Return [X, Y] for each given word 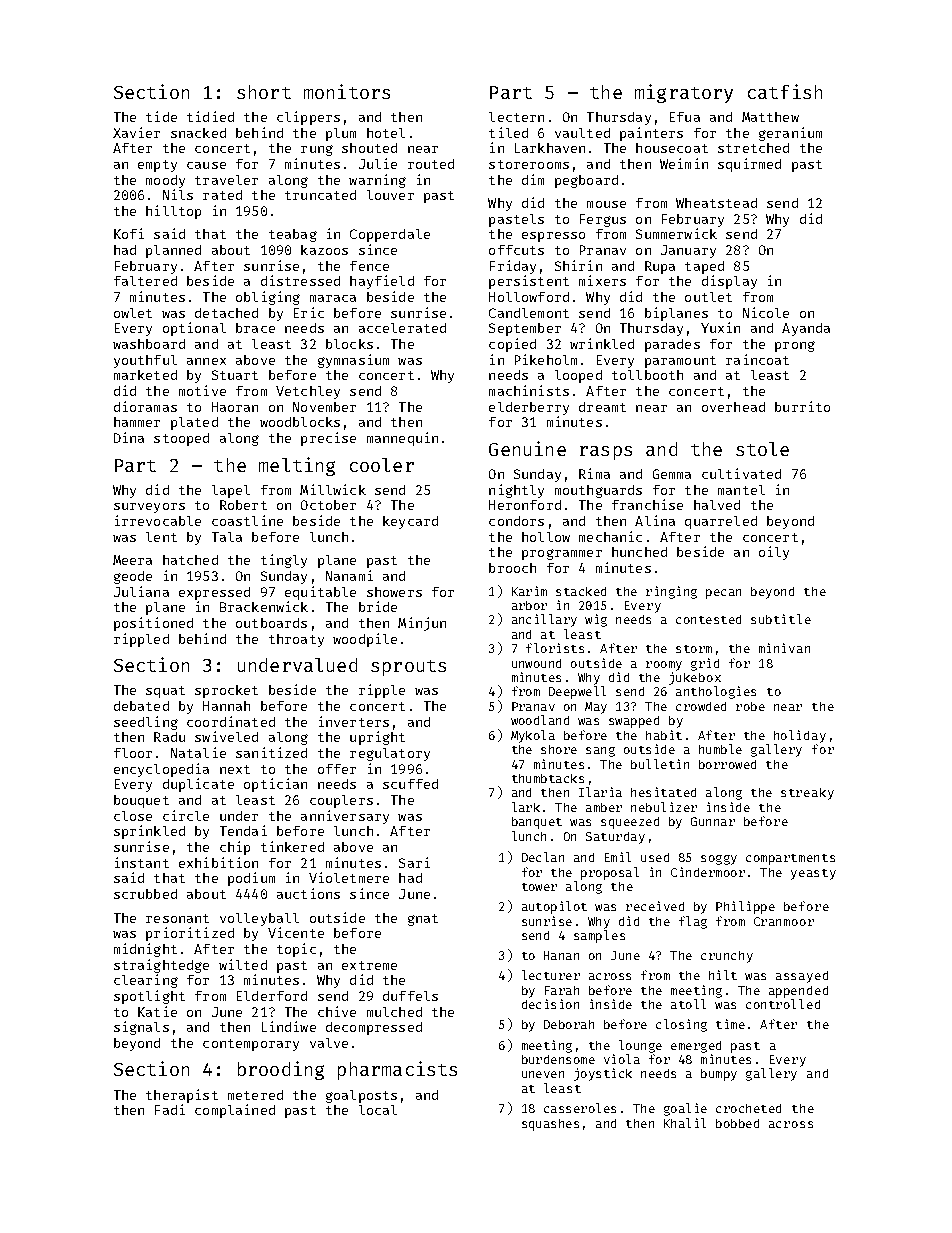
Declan [543, 857]
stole [762, 449]
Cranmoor [784, 921]
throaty [296, 640]
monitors [347, 91]
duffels [410, 996]
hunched [639, 552]
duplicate [198, 785]
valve [329, 1043]
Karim [529, 591]
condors [516, 521]
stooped [181, 439]
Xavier [136, 132]
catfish [785, 91]
